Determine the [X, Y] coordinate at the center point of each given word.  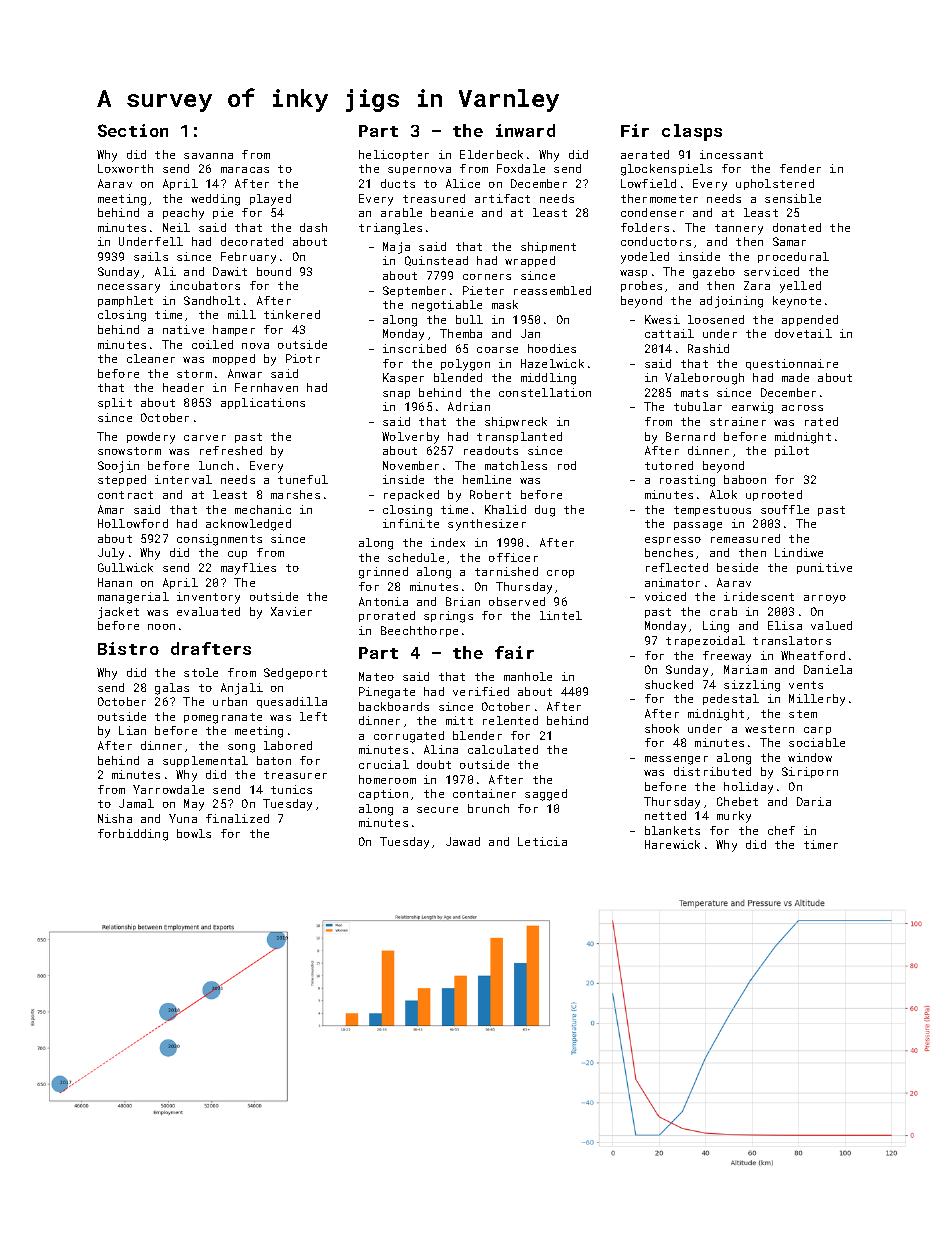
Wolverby [410, 438]
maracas [245, 170]
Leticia [542, 841]
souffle [785, 509]
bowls [194, 833]
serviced [771, 271]
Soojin [118, 467]
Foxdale [521, 168]
